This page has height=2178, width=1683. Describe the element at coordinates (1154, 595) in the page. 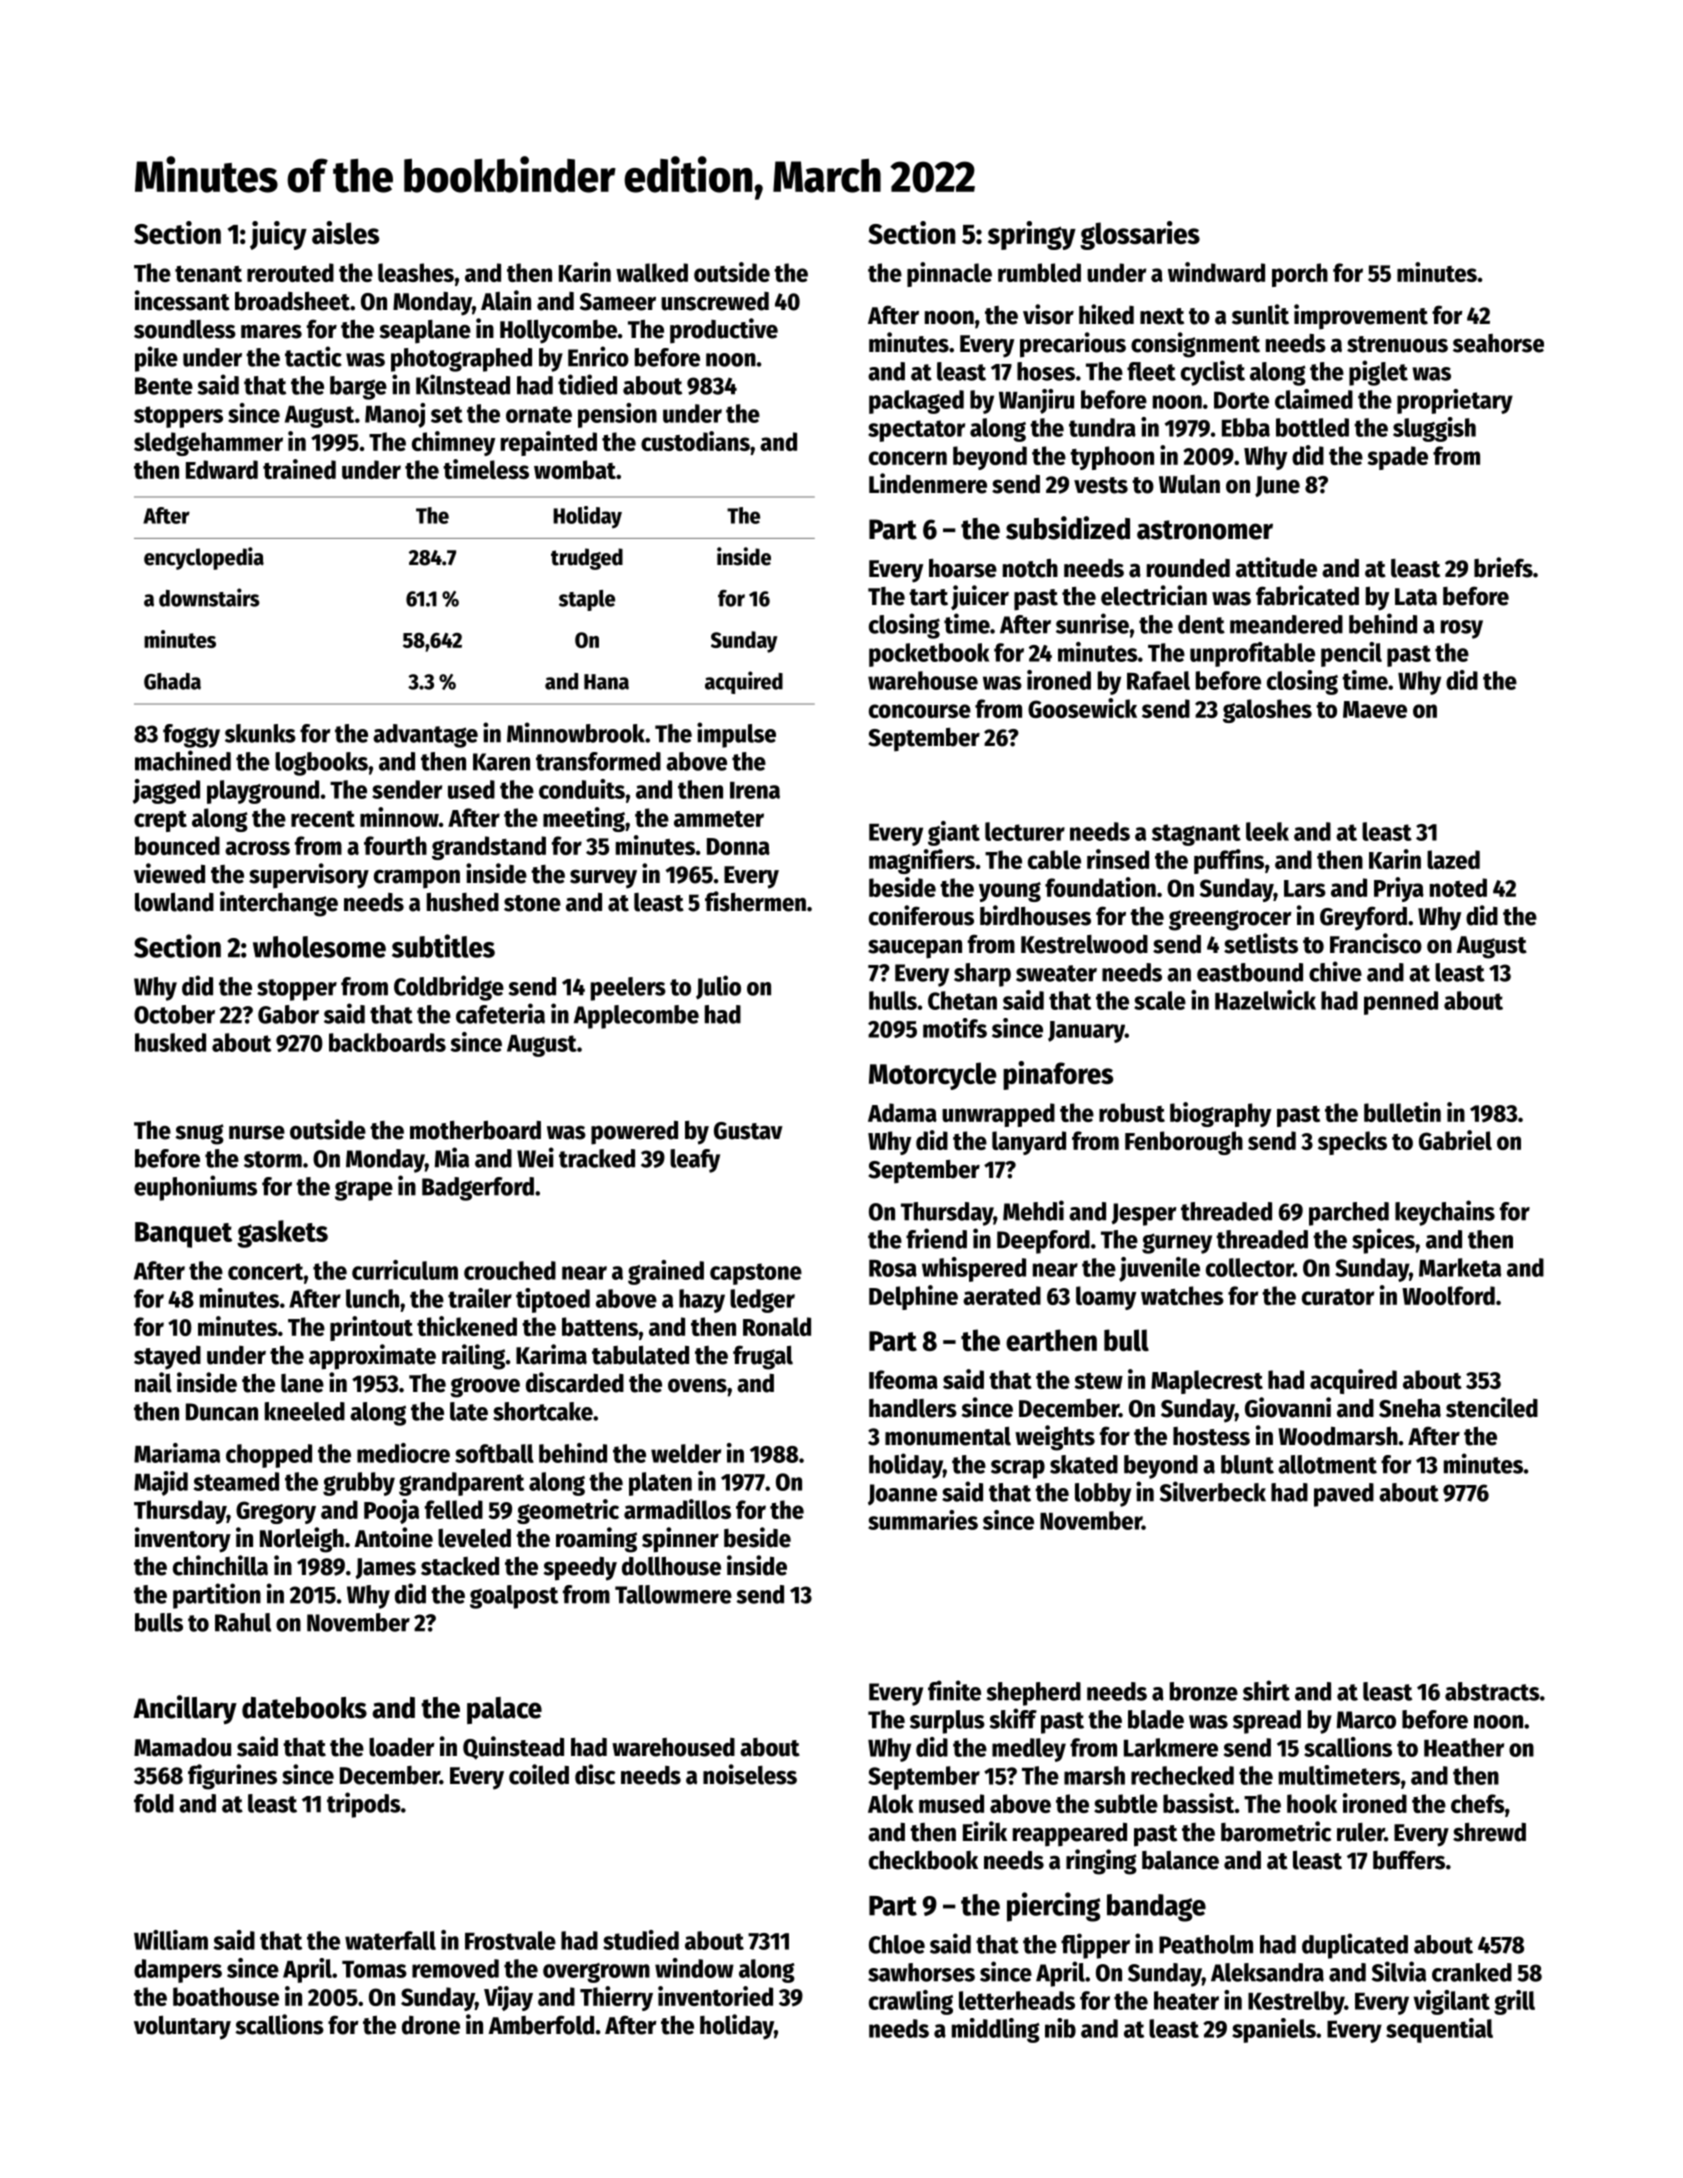

I see `electrician` at that location.
